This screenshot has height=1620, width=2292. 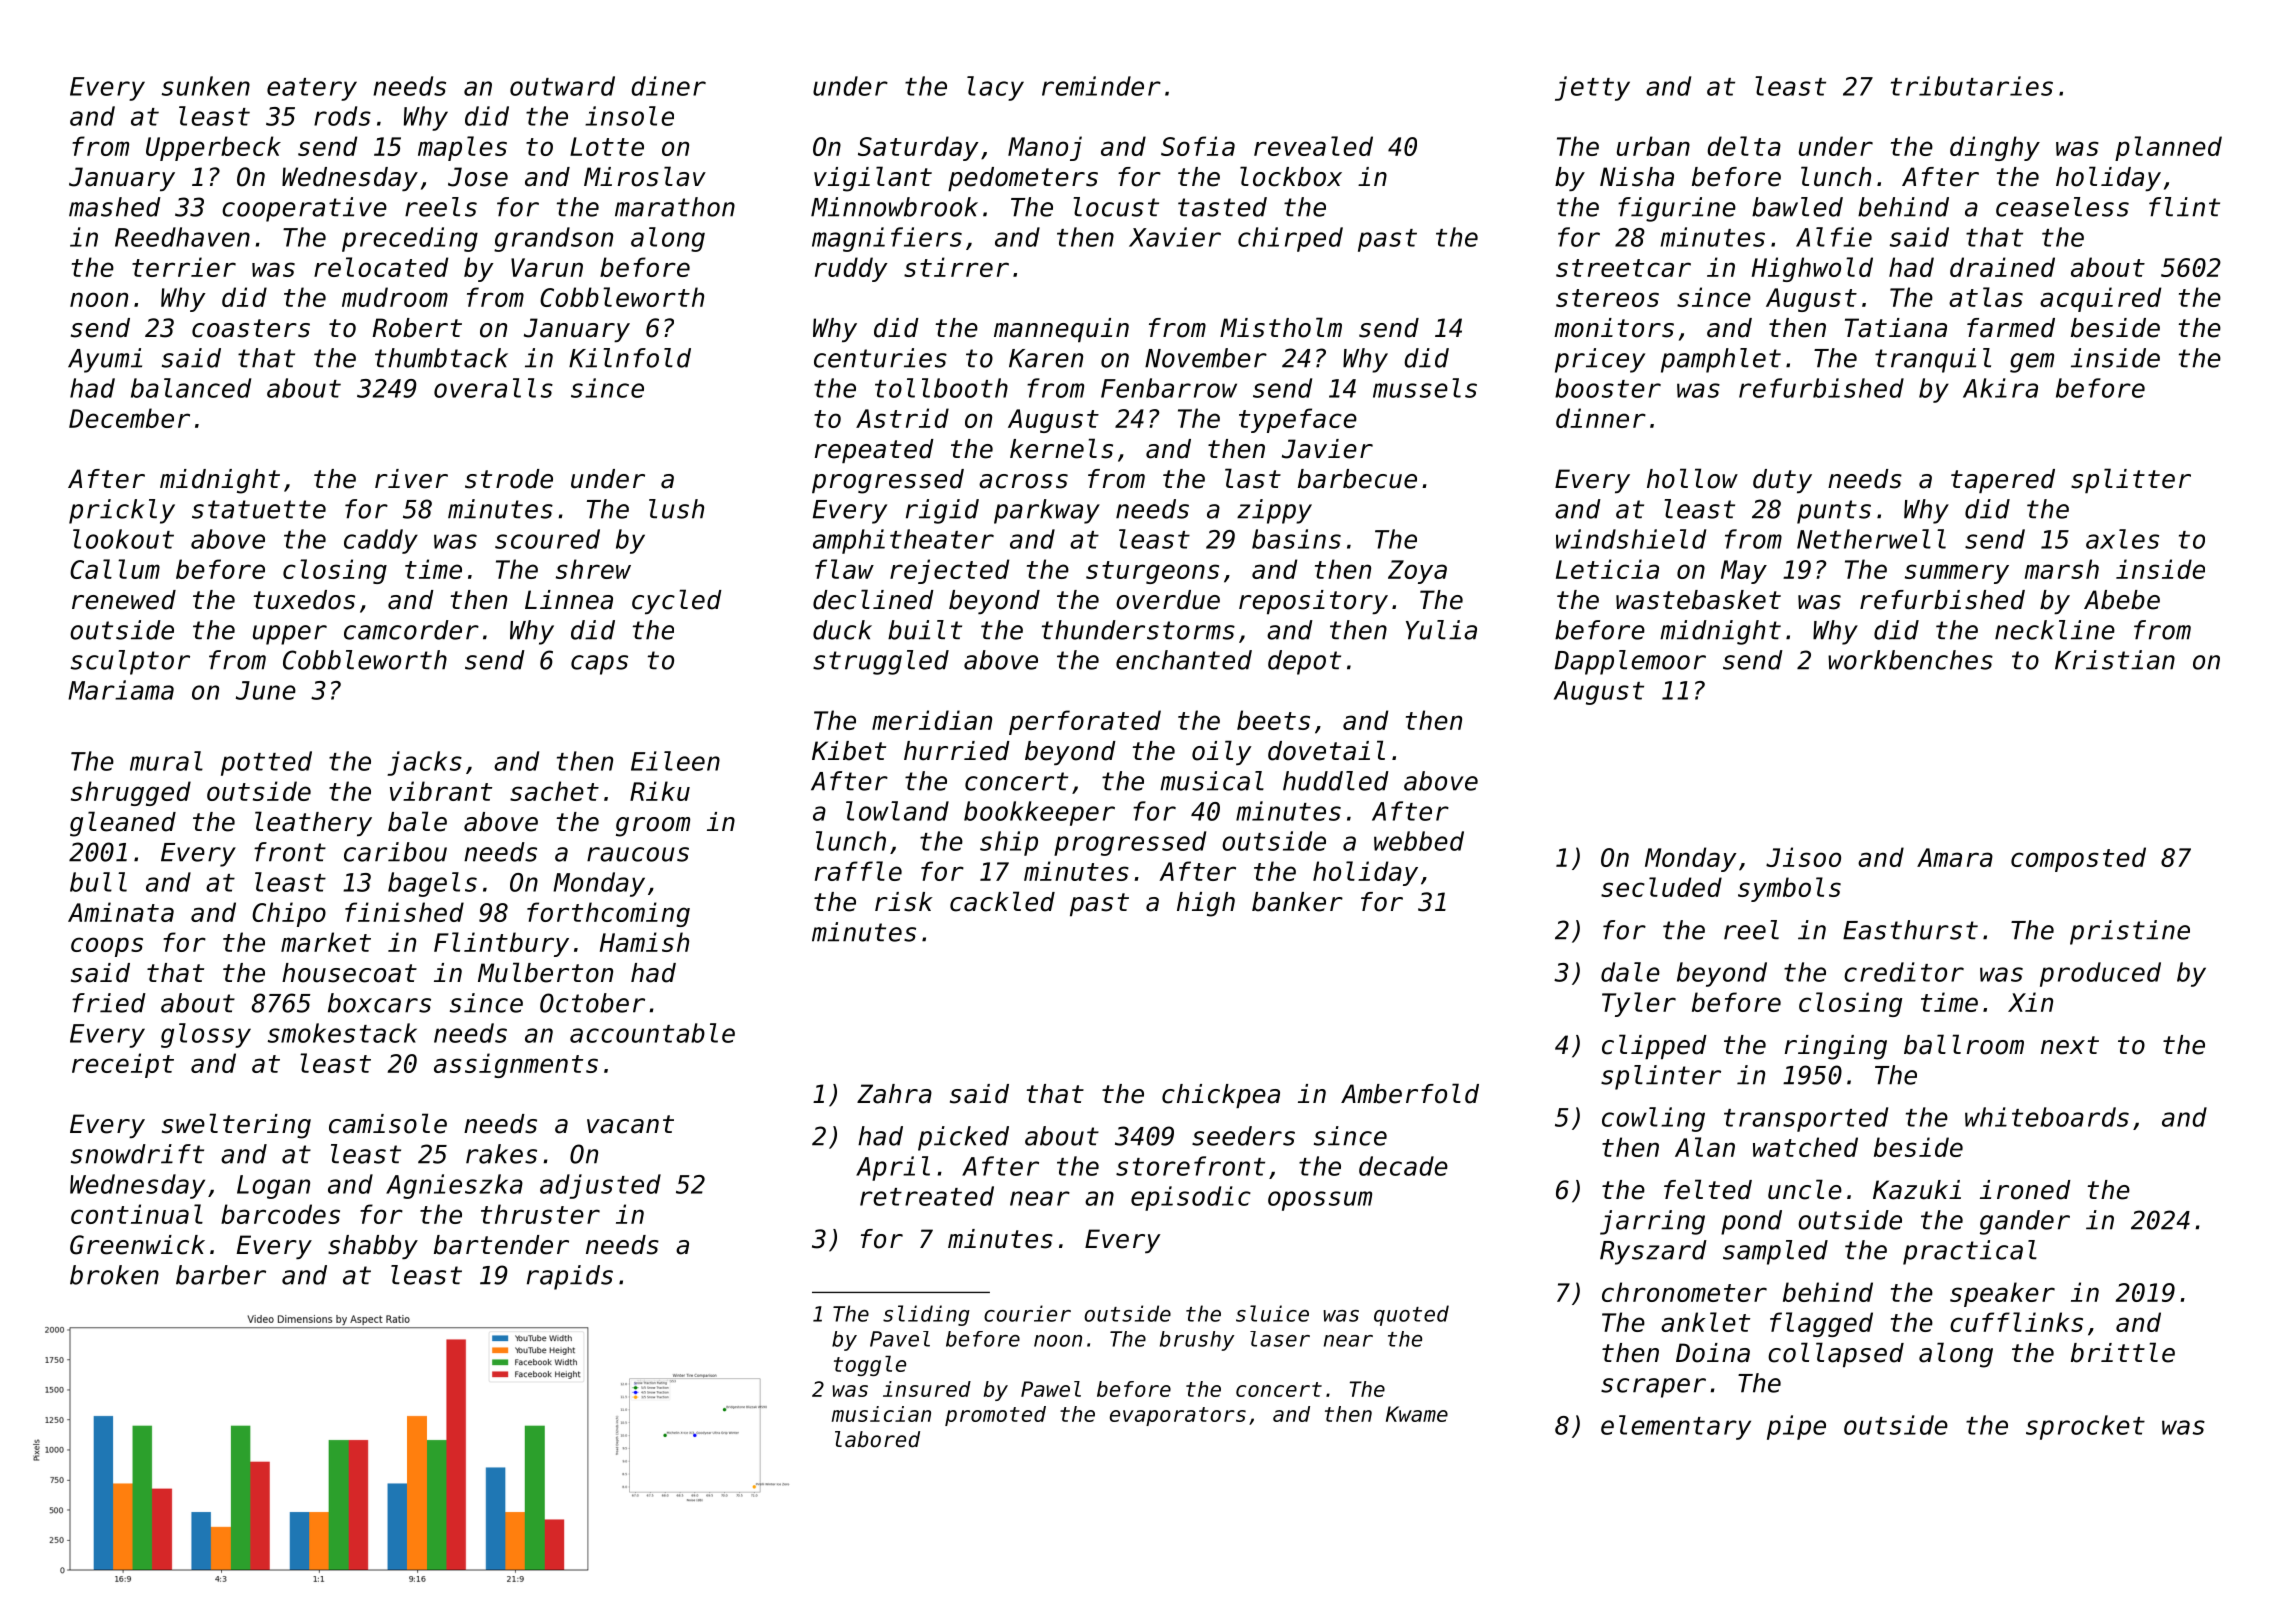 I want to click on tributaries, so click(x=1972, y=86).
